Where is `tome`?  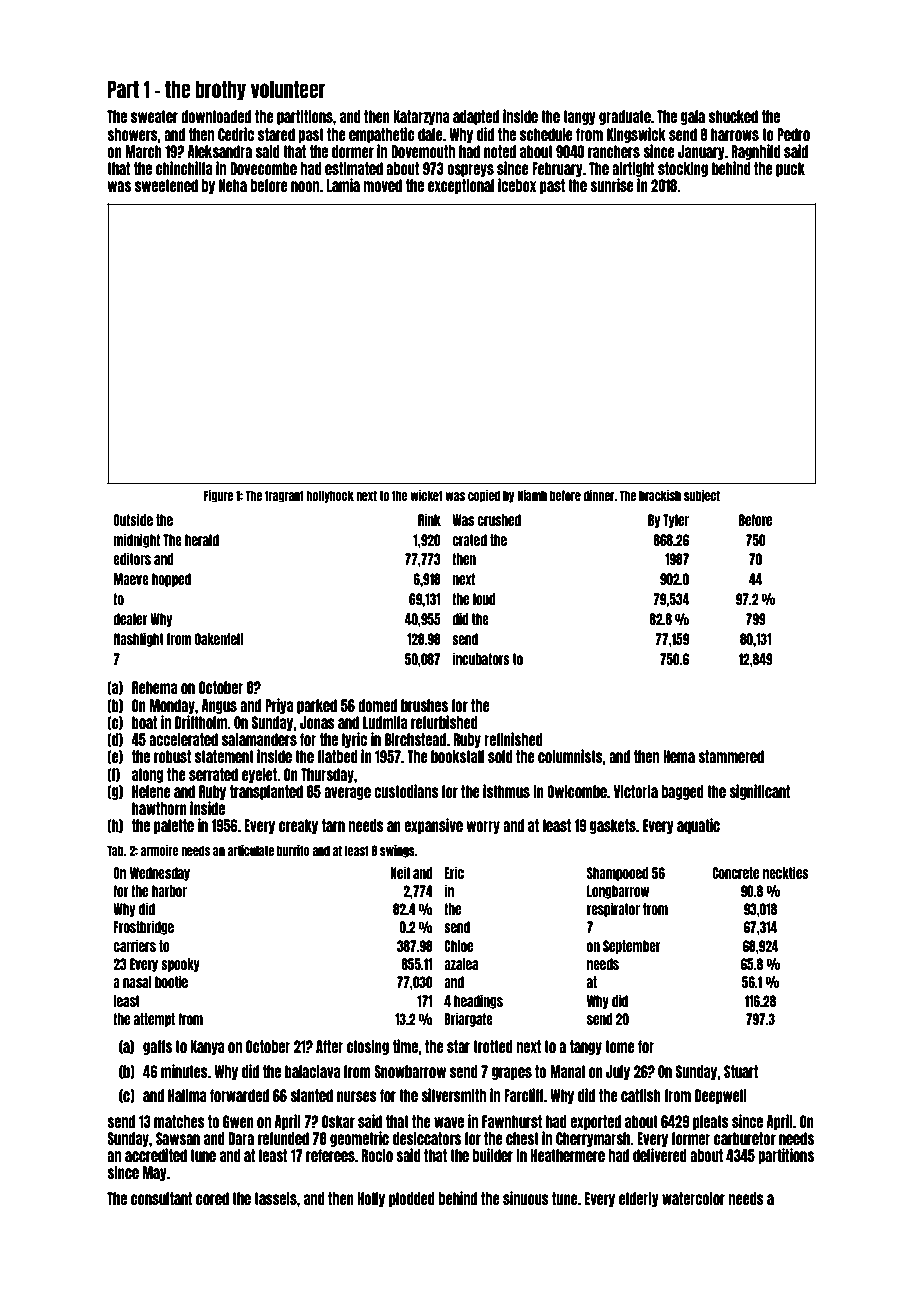
tome is located at coordinates (620, 1046).
